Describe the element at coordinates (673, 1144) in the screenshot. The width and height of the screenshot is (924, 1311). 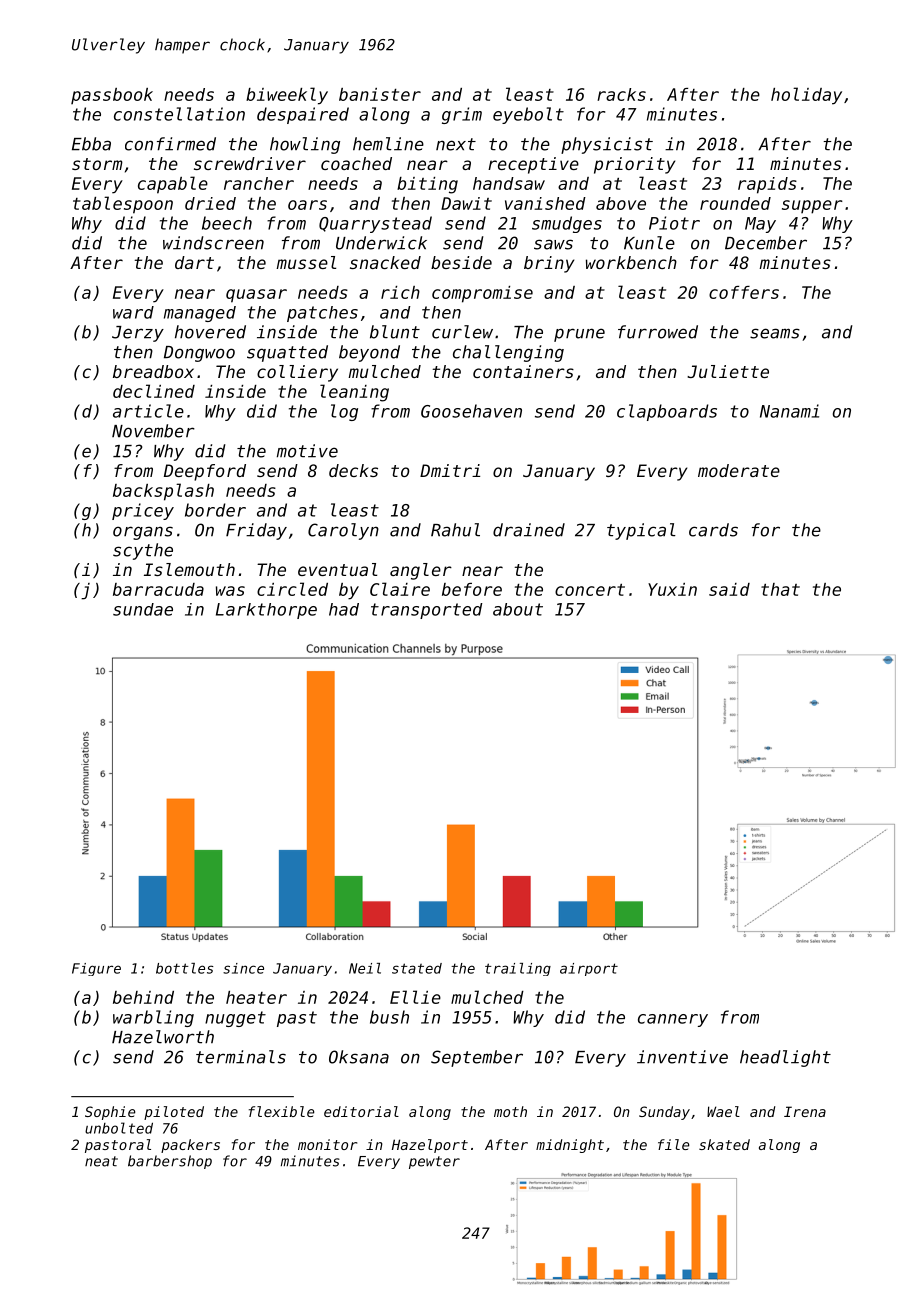
I see `file` at that location.
